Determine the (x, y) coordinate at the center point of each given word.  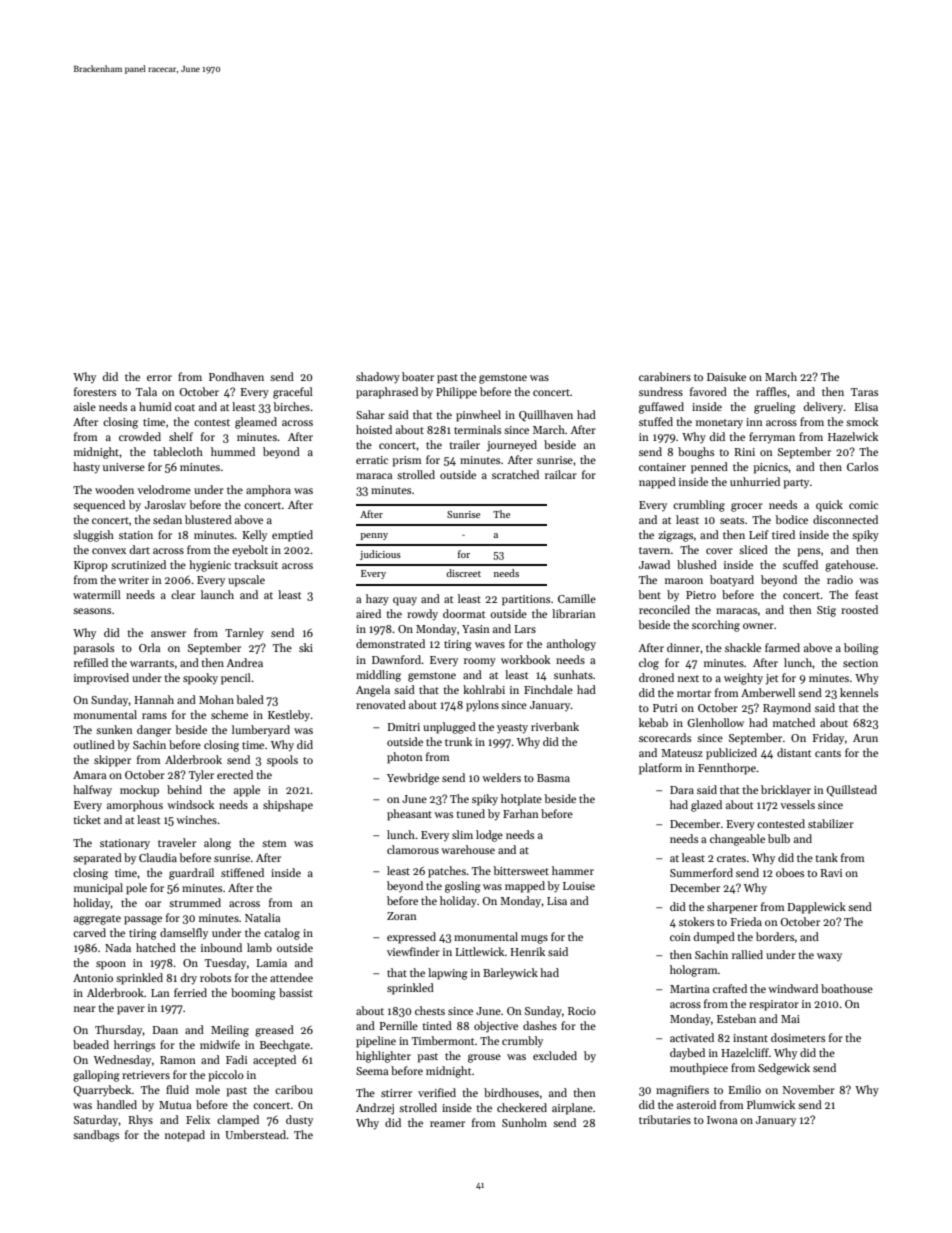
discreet (463, 573)
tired (783, 534)
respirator (774, 1005)
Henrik (527, 951)
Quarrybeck (103, 1091)
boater (418, 376)
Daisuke (726, 376)
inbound (221, 947)
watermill (97, 594)
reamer (447, 1124)
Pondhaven (236, 376)
